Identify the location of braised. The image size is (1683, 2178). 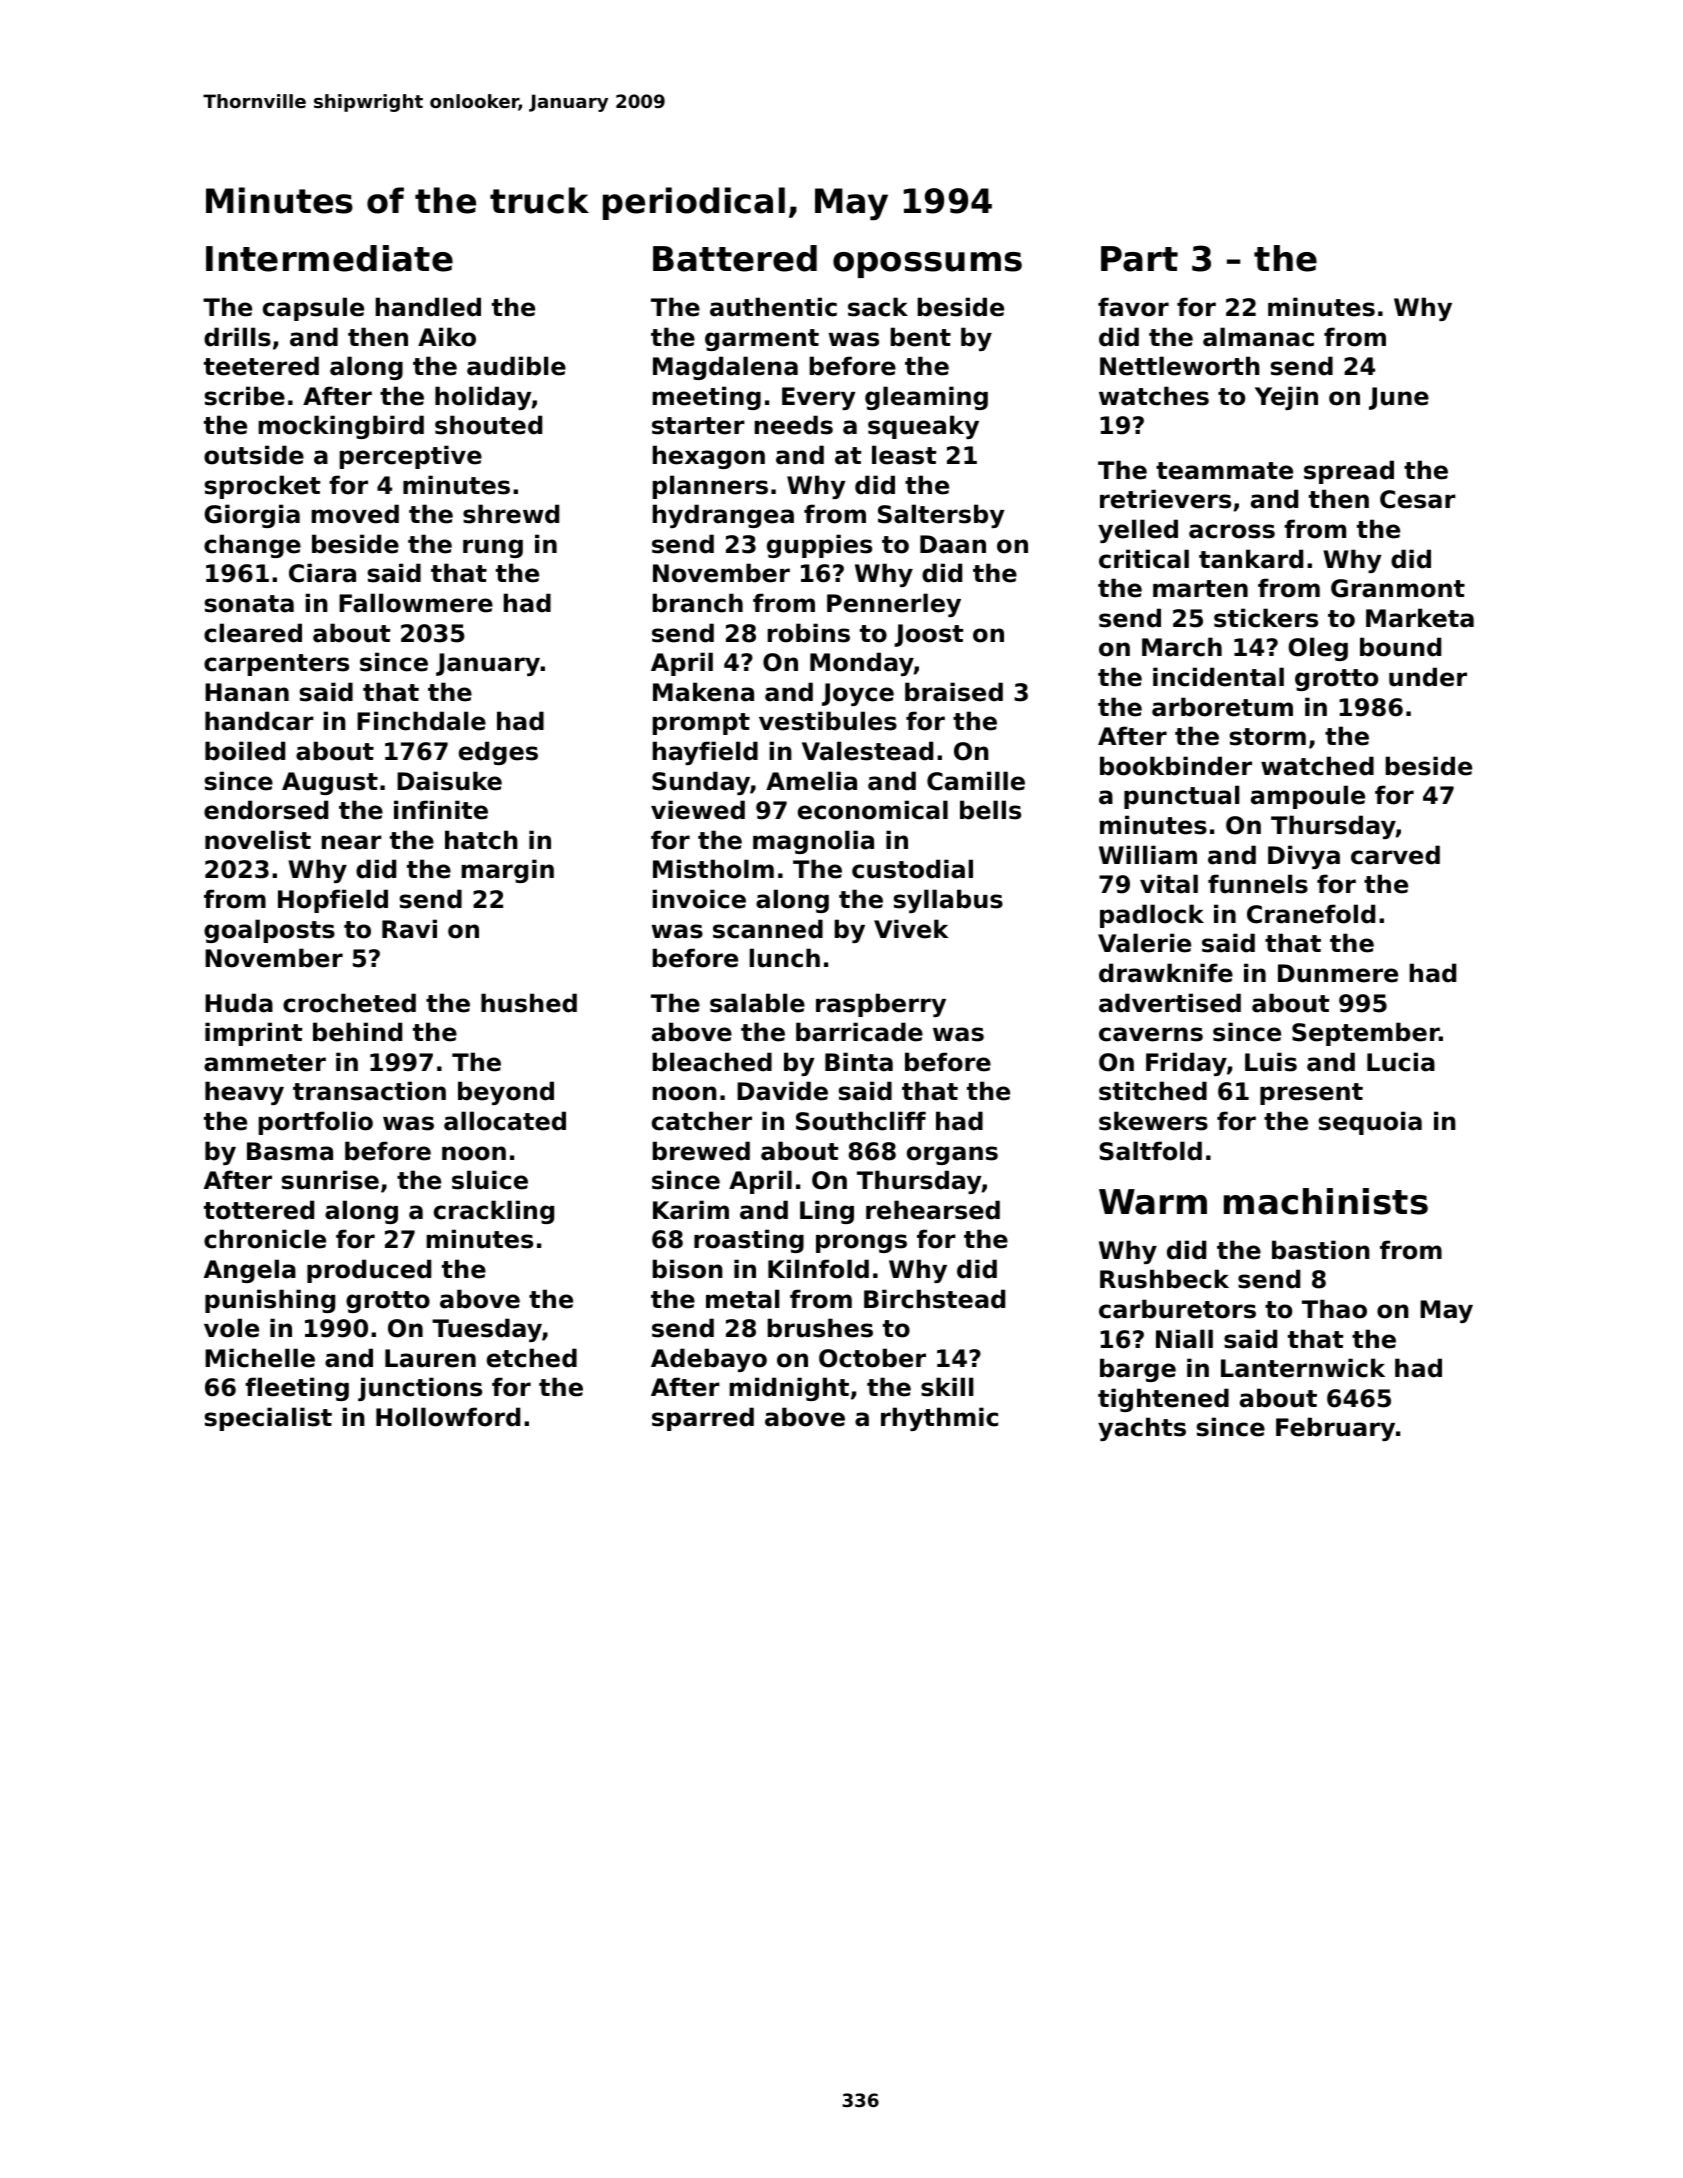
(954, 692).
